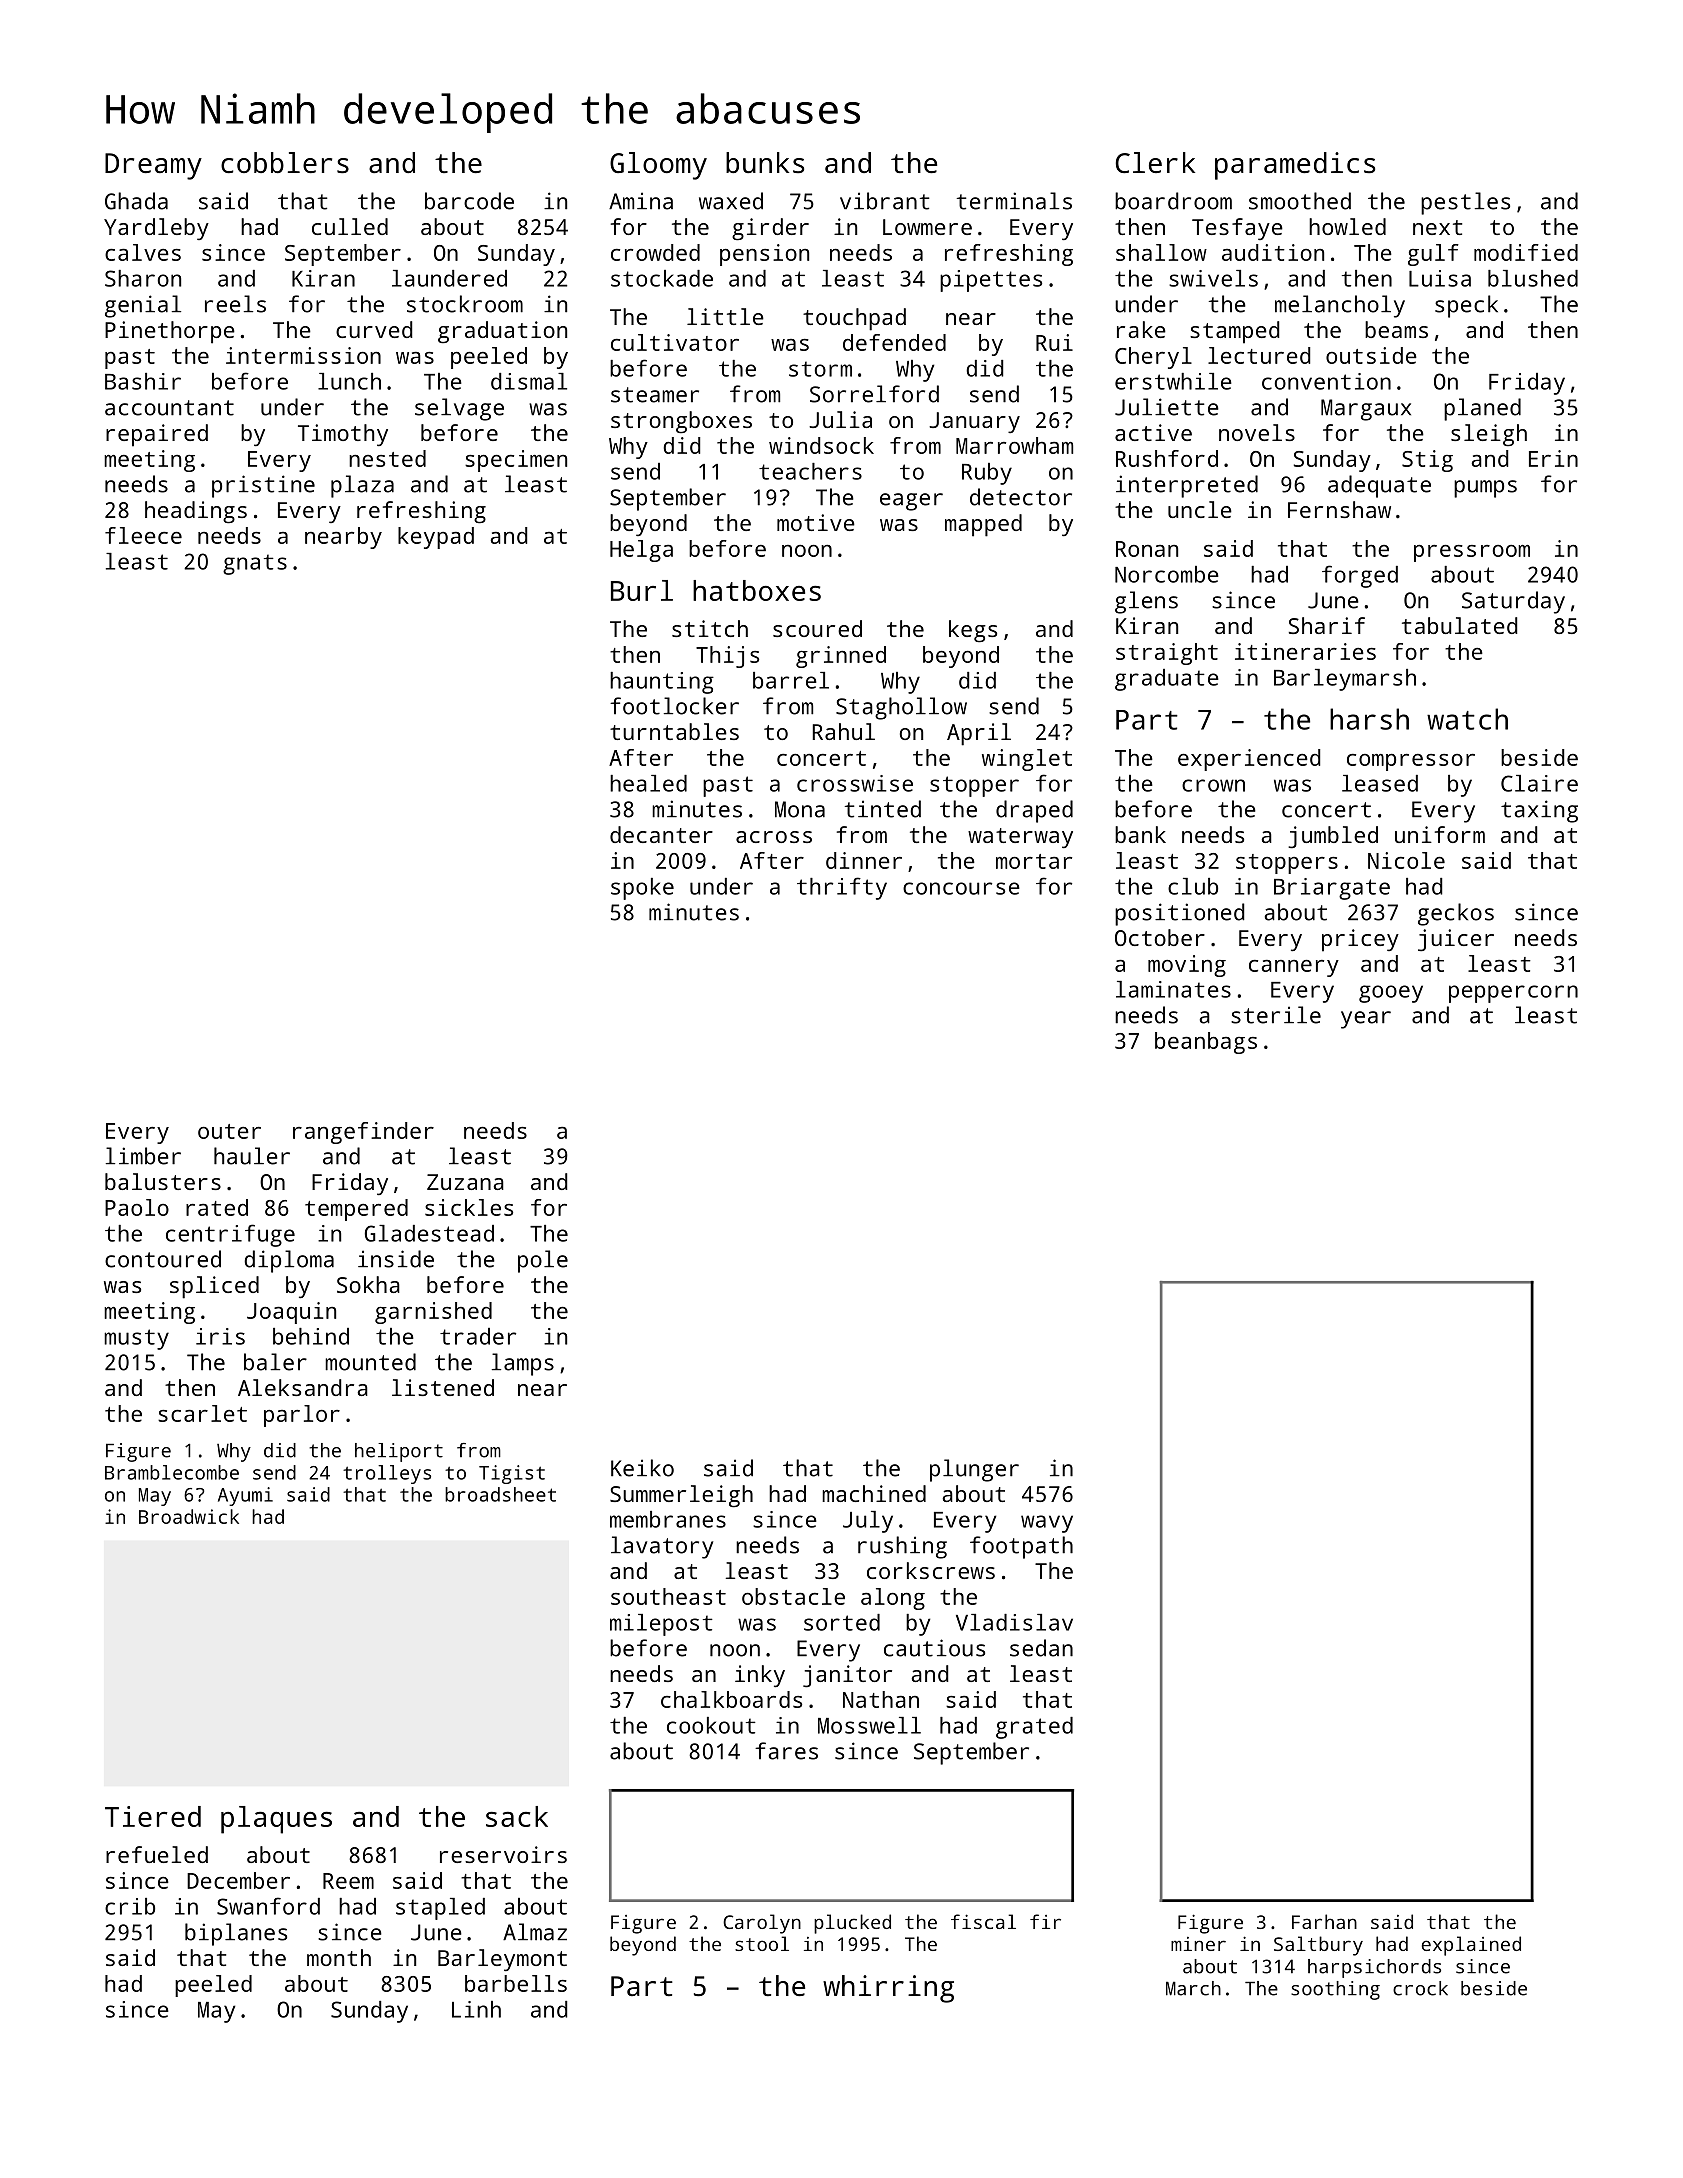  Describe the element at coordinates (655, 252) in the image. I see `crowded` at that location.
